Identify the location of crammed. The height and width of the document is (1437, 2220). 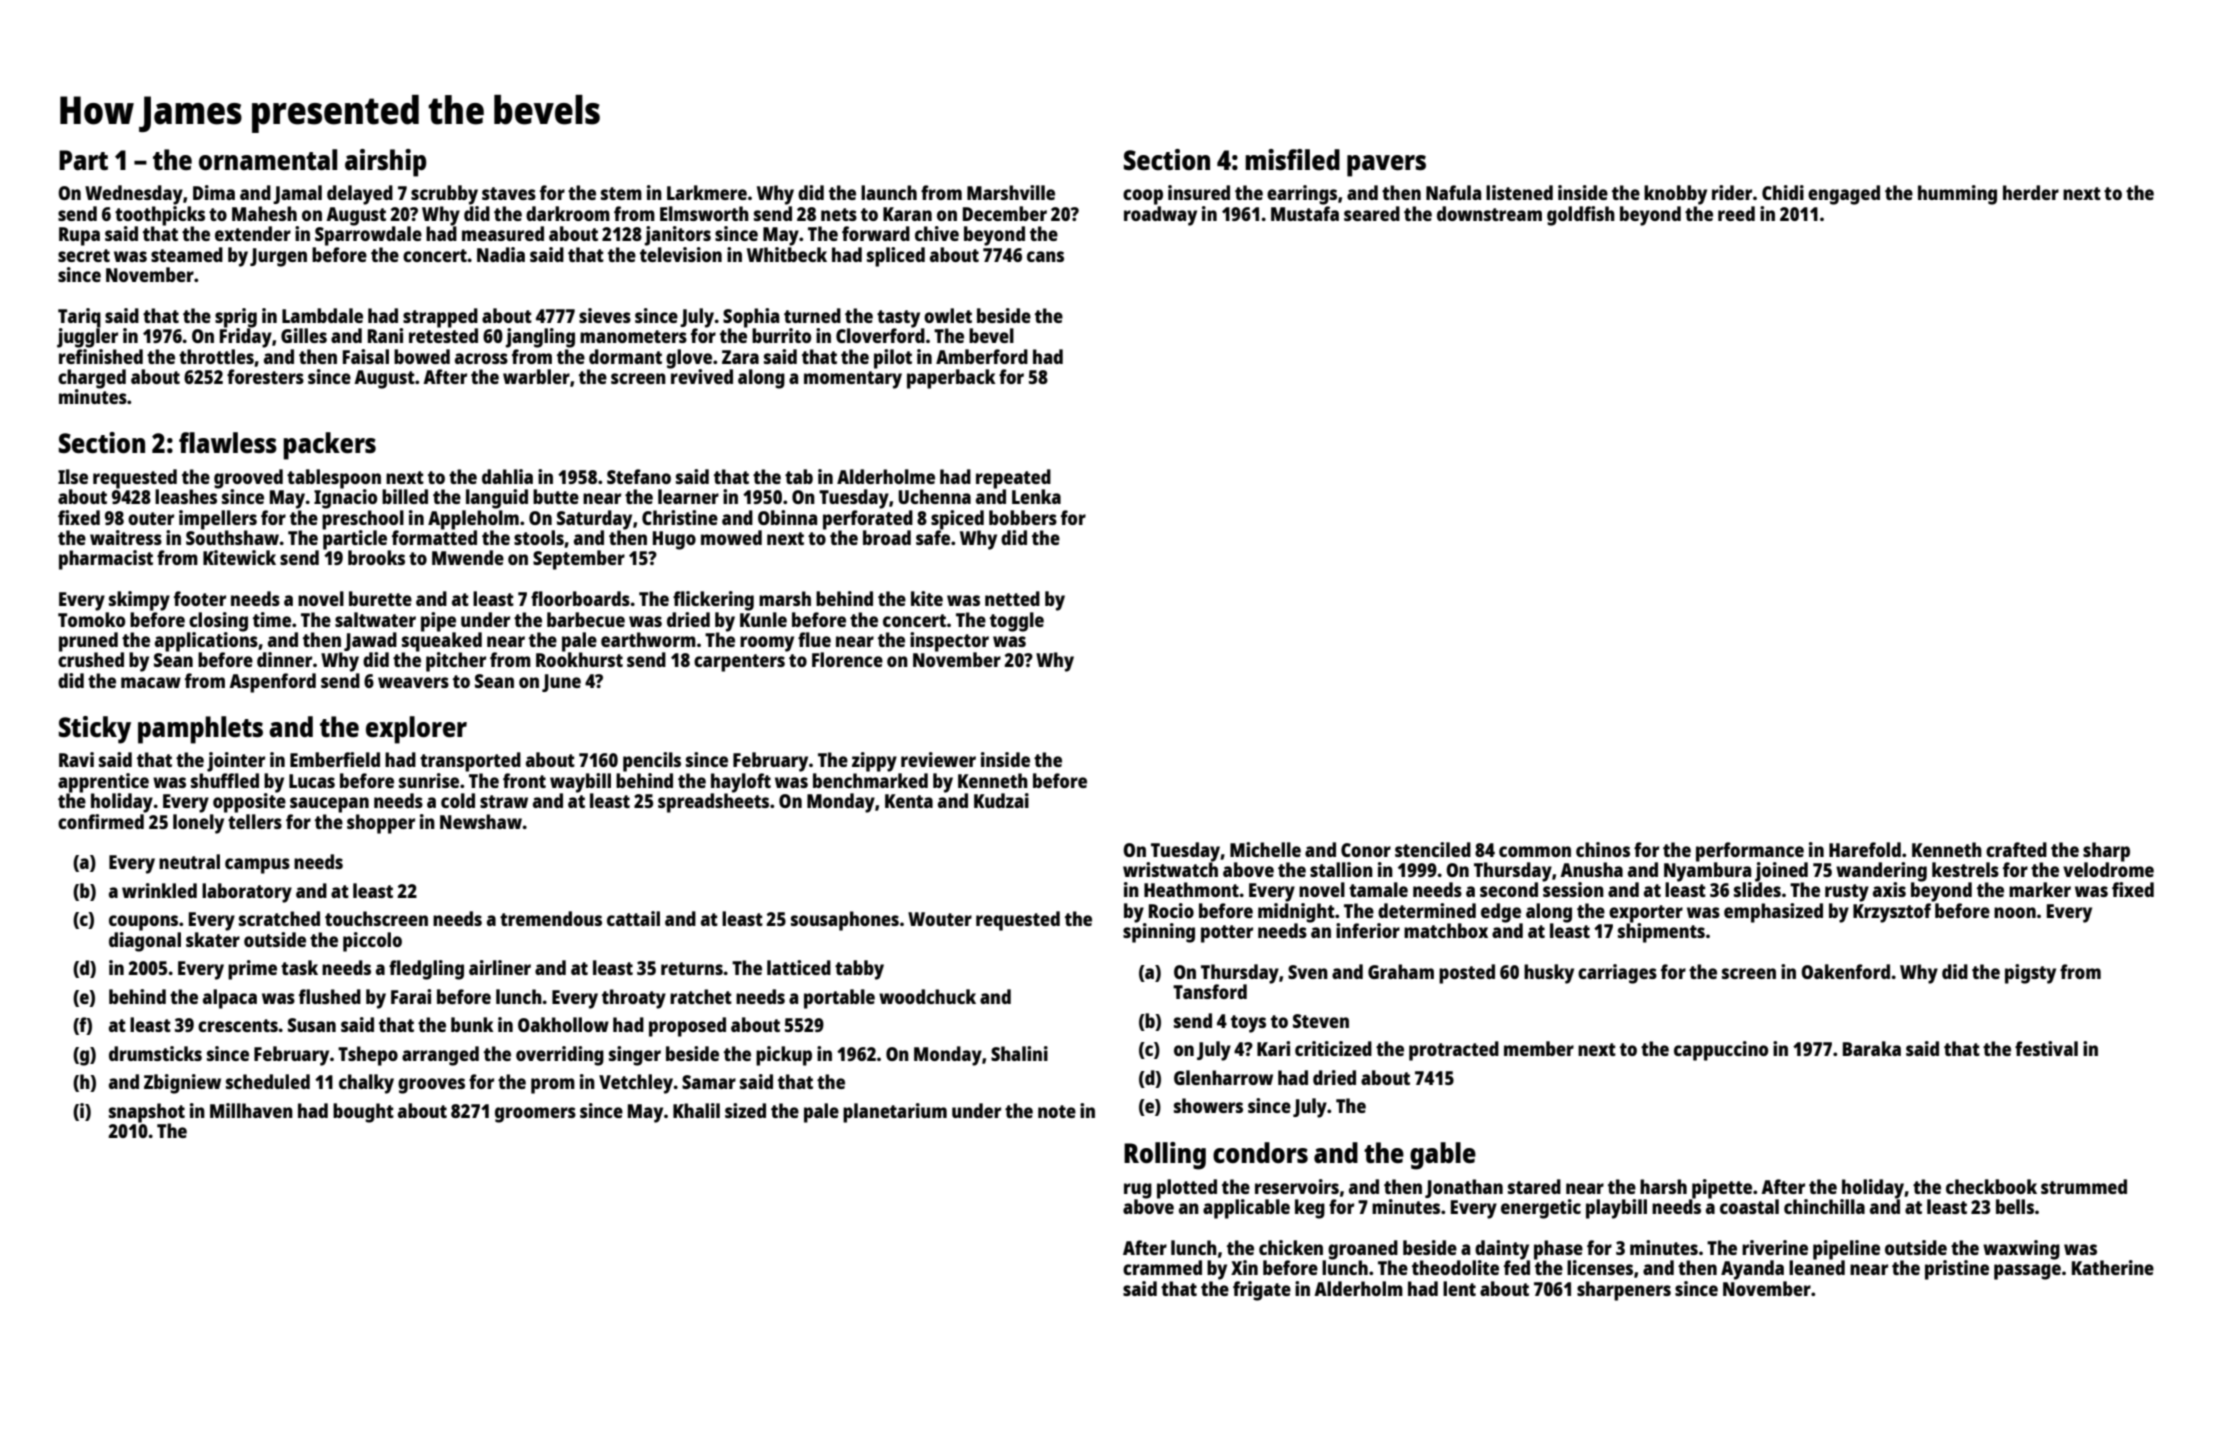
(1162, 1267).
